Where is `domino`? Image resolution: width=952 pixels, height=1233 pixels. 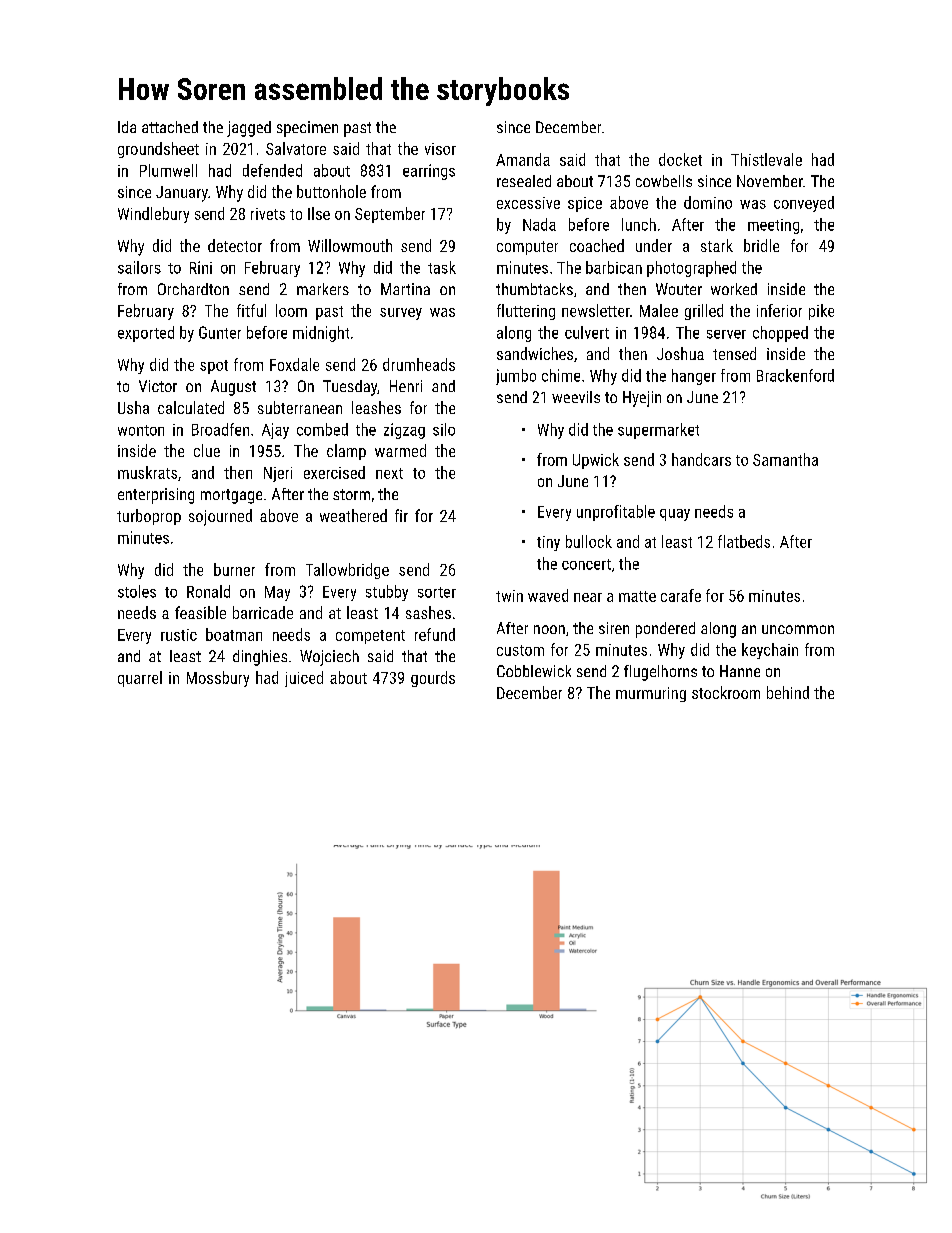
domino is located at coordinates (708, 202).
